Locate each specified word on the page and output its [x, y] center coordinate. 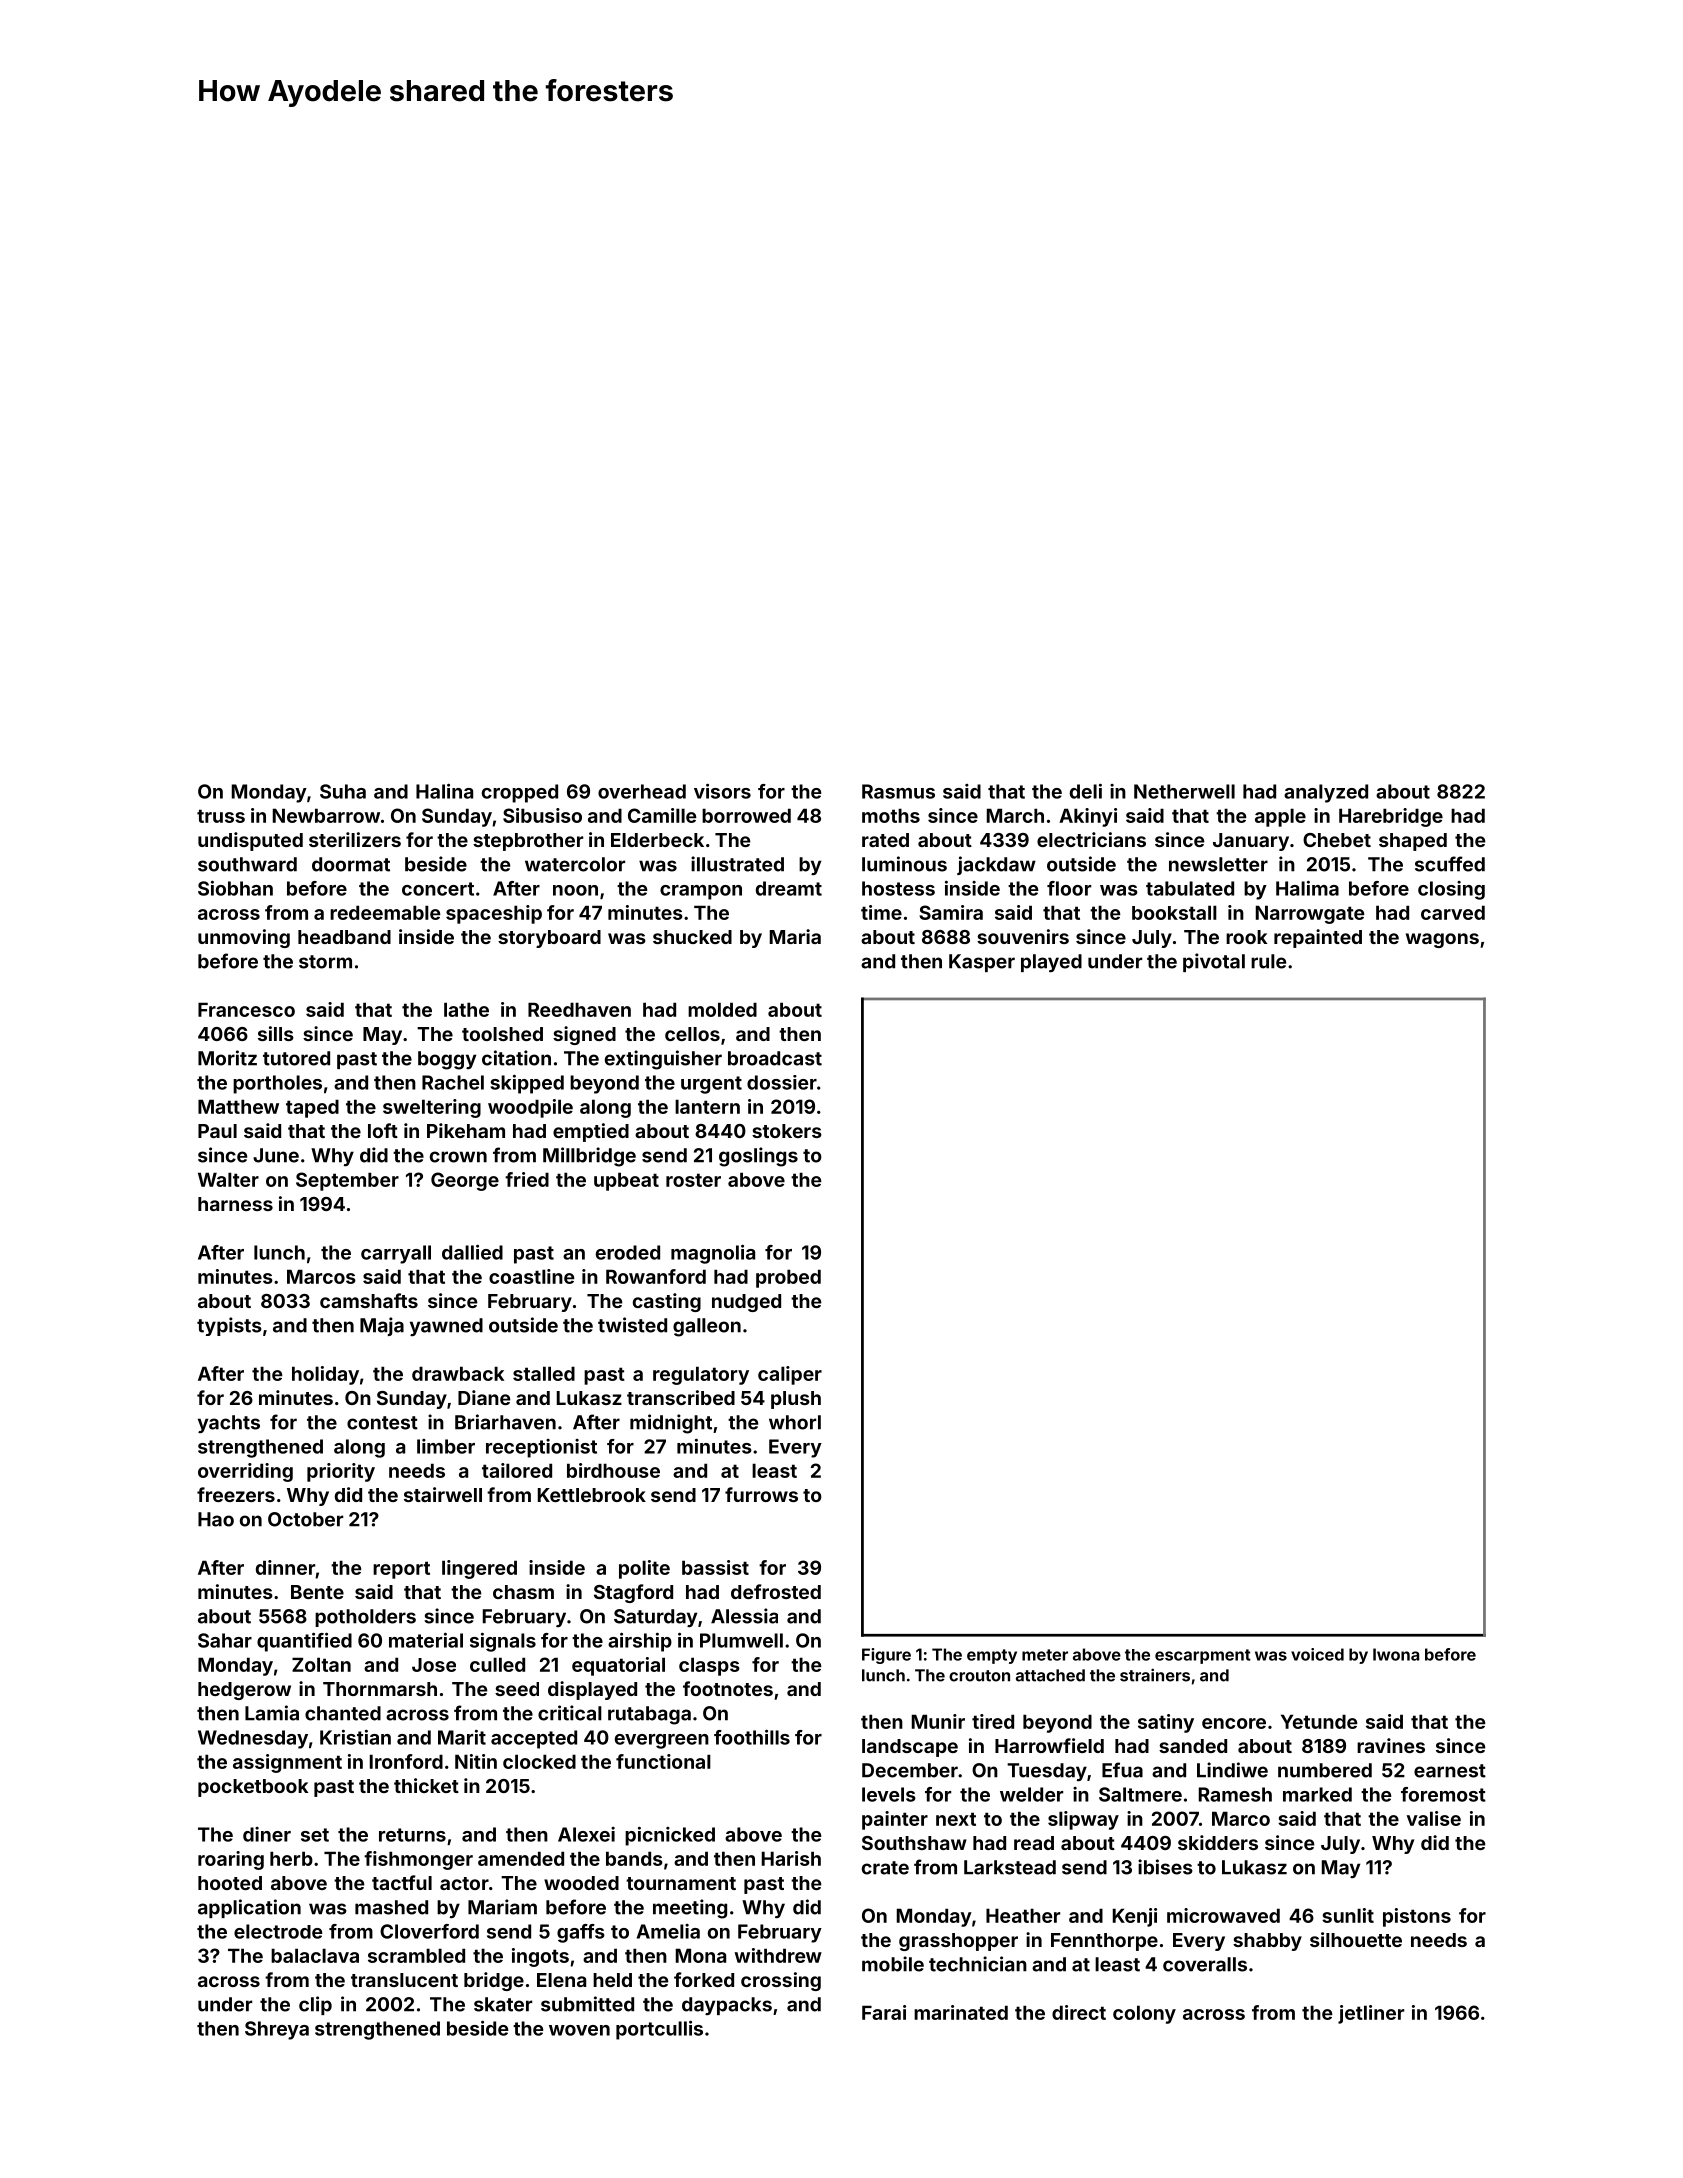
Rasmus [898, 791]
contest [382, 1423]
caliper [790, 1375]
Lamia [272, 1713]
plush [796, 1400]
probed [788, 1278]
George [465, 1181]
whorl [795, 1422]
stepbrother [528, 842]
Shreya [277, 2030]
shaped [1413, 842]
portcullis [659, 2030]
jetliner [1371, 2014]
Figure [886, 1656]
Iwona [1396, 1654]
